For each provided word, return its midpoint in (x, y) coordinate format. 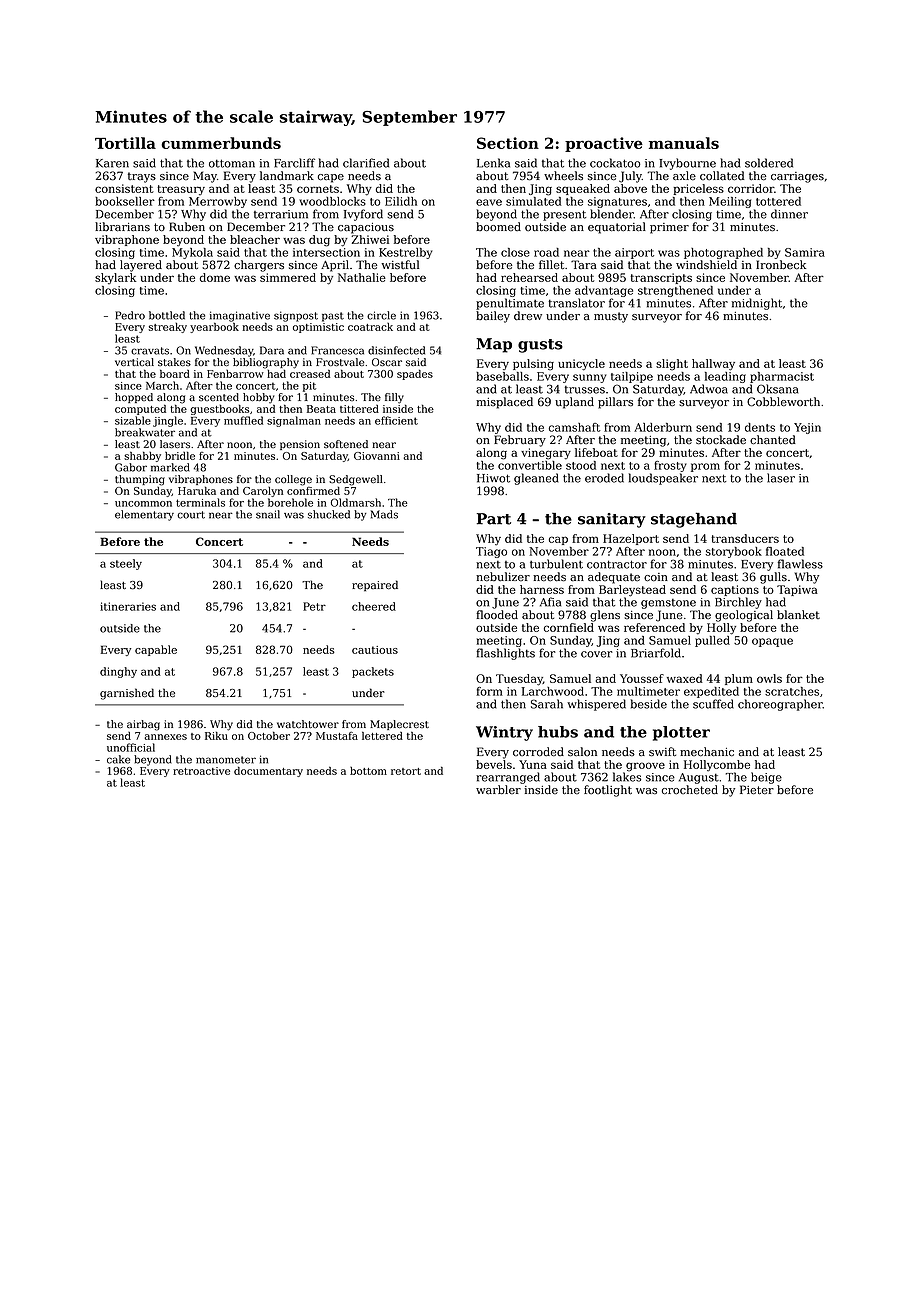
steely (126, 564)
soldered (769, 163)
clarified (366, 163)
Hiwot (493, 478)
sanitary (612, 520)
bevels (494, 764)
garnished (127, 694)
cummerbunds (221, 143)
